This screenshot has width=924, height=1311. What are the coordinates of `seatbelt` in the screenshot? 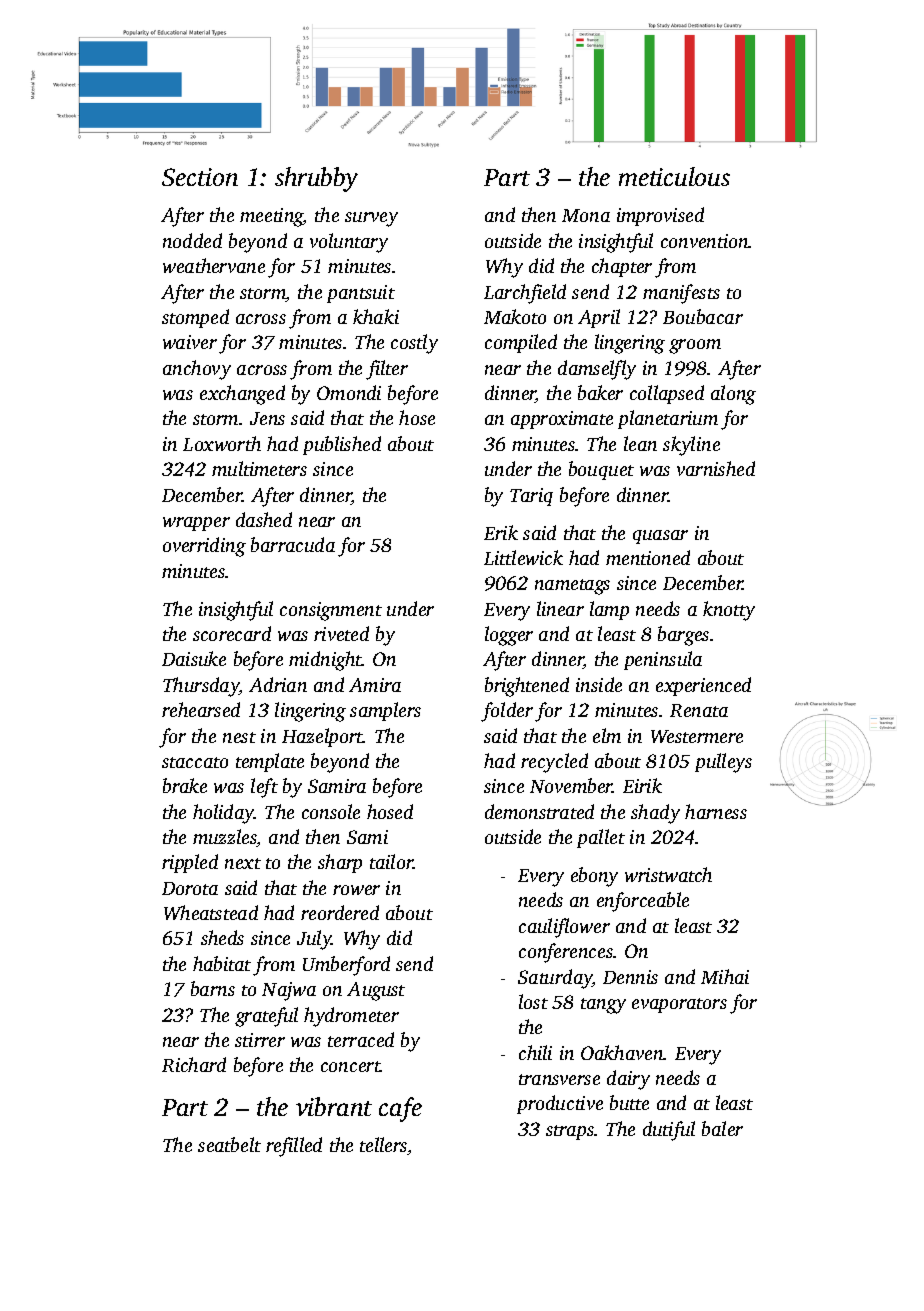 It's located at (229, 1144).
